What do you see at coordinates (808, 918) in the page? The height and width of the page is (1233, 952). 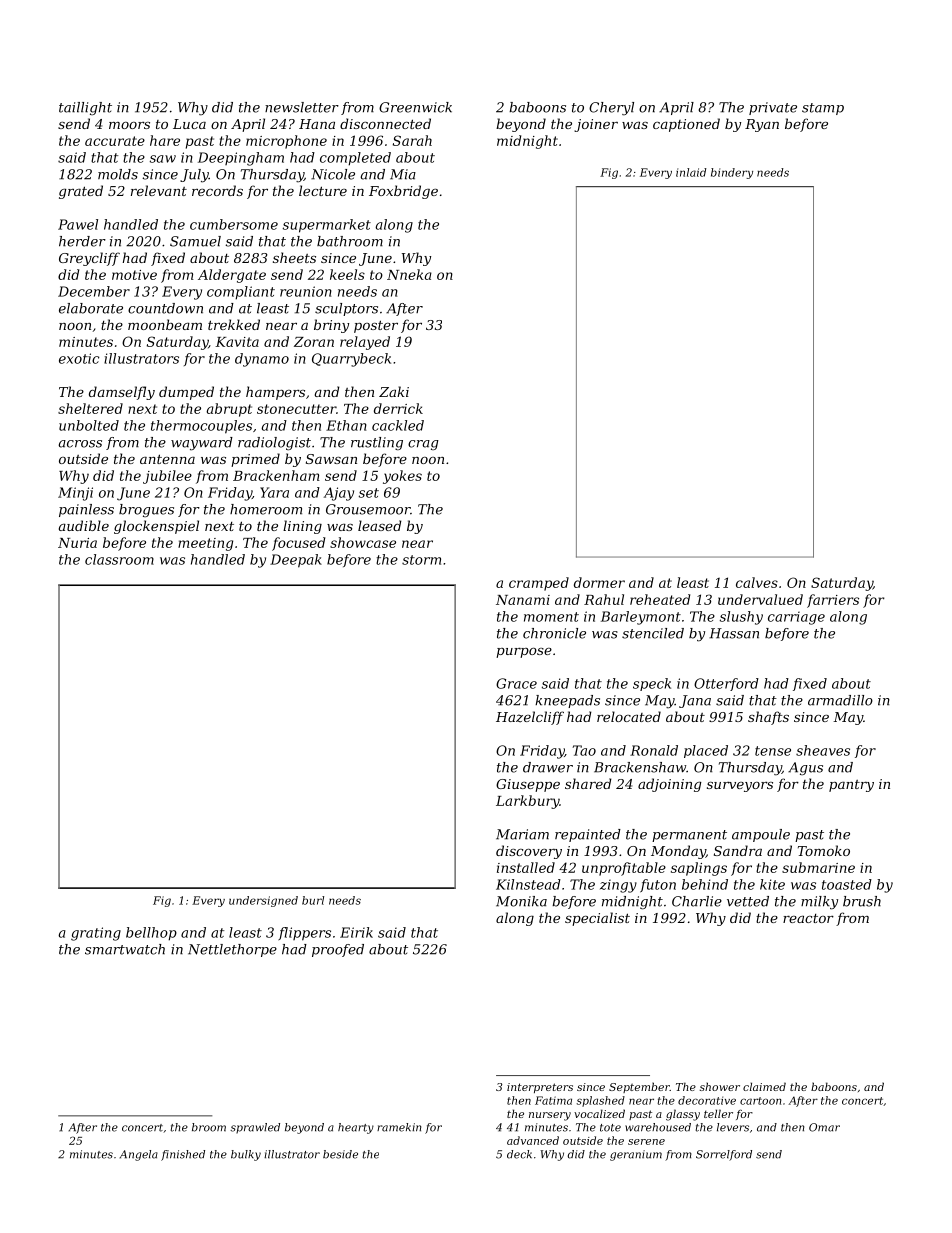 I see `reactor` at bounding box center [808, 918].
